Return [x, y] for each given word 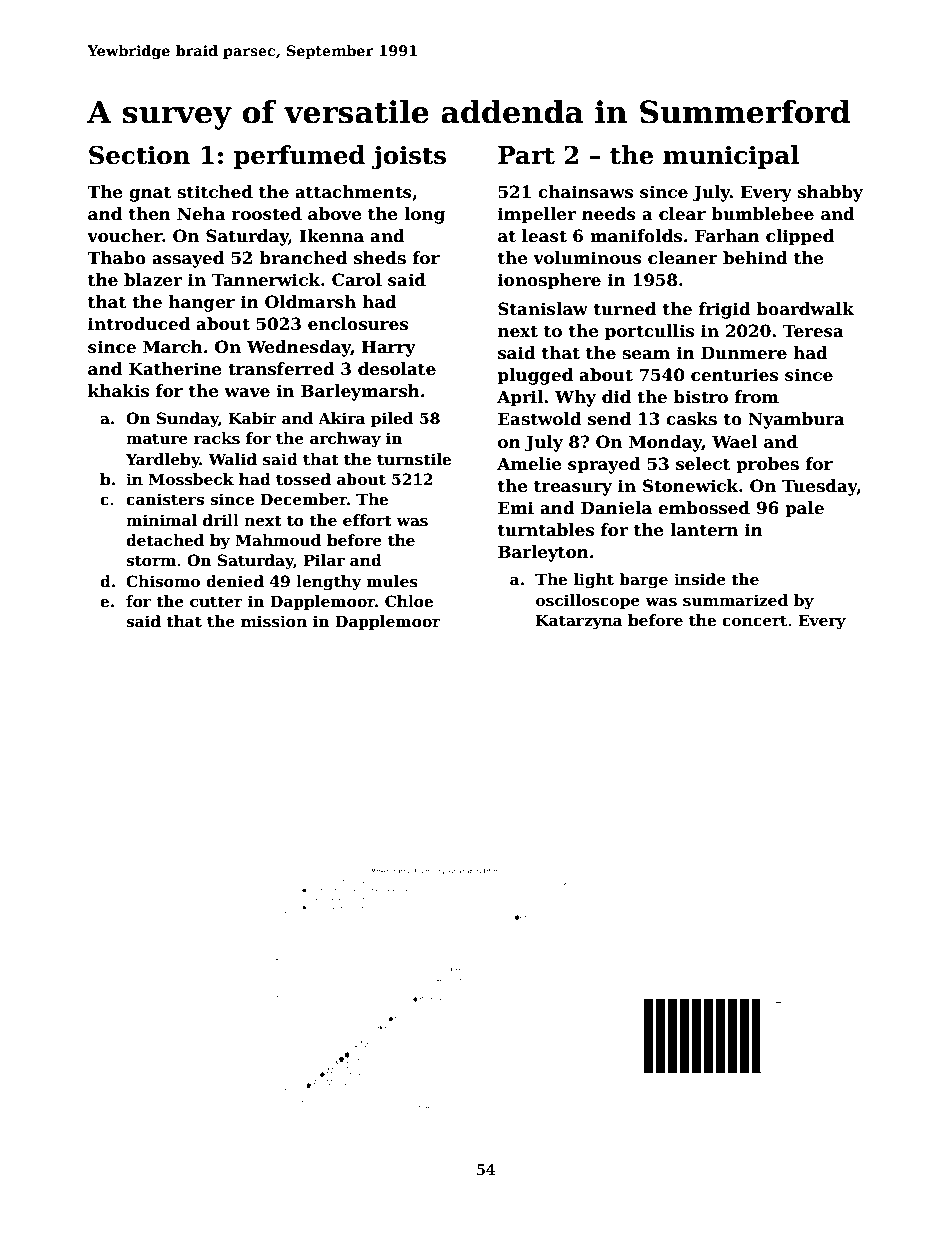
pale [804, 509]
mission [274, 621]
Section [139, 155]
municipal [731, 157]
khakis [118, 391]
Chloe [409, 601]
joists [409, 157]
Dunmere [744, 353]
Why [575, 398]
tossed [303, 479]
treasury [573, 488]
